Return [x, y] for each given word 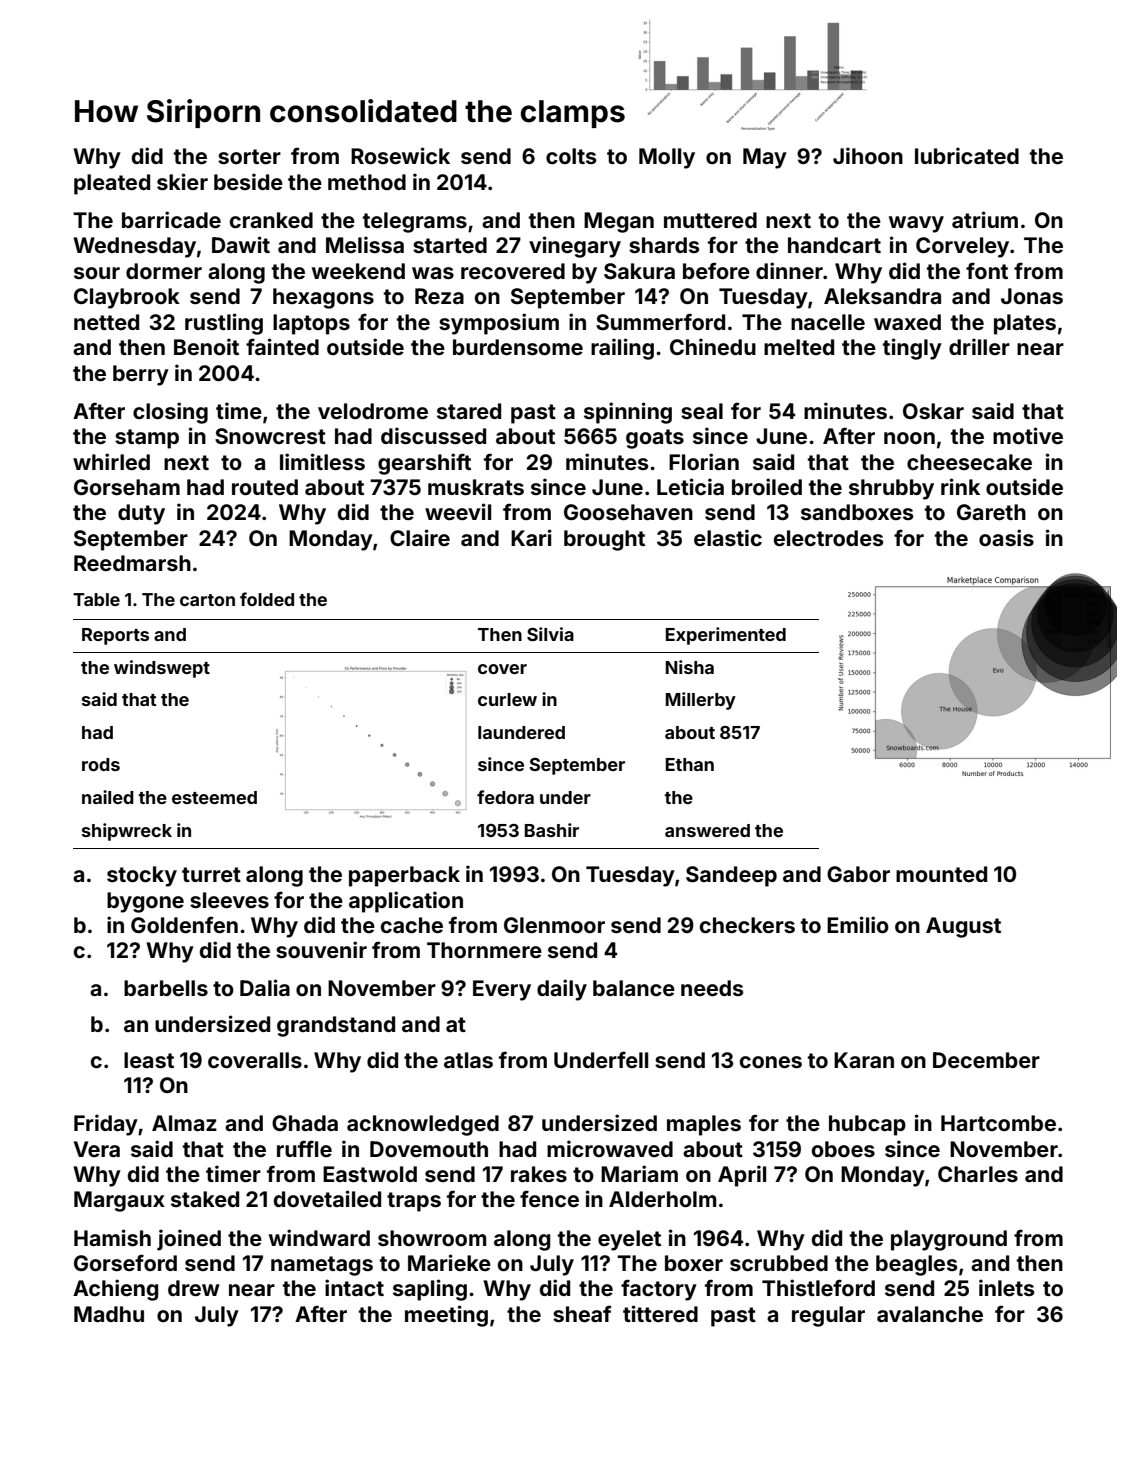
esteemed [214, 797]
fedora [505, 797]
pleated [112, 184]
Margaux [119, 1201]
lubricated [967, 155]
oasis [1006, 537]
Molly [667, 158]
